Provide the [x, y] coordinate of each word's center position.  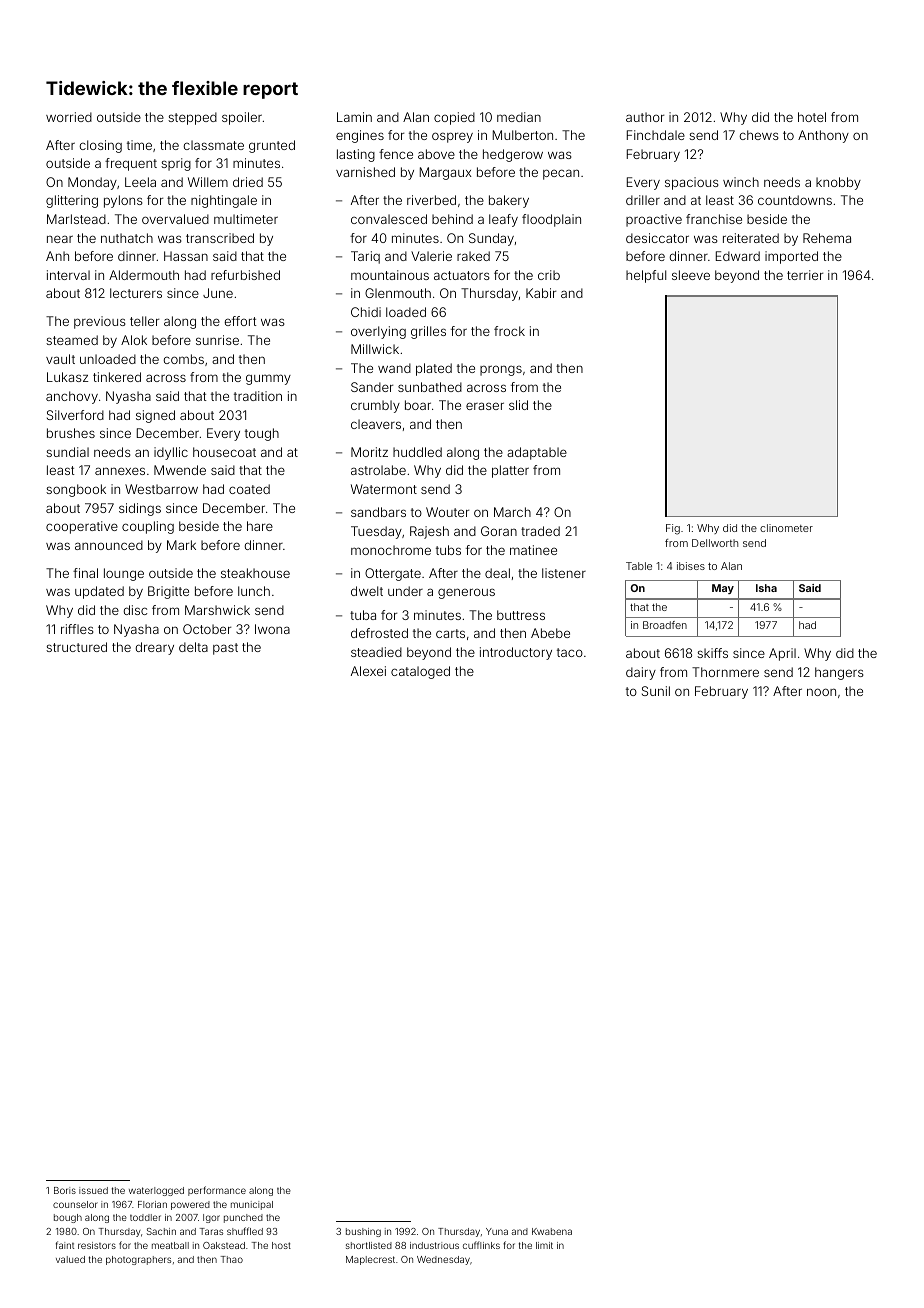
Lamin [354, 117]
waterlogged [156, 1191]
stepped [192, 118]
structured [76, 647]
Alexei [368, 671]
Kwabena [552, 1231]
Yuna [497, 1231]
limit [544, 1245]
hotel [812, 117]
